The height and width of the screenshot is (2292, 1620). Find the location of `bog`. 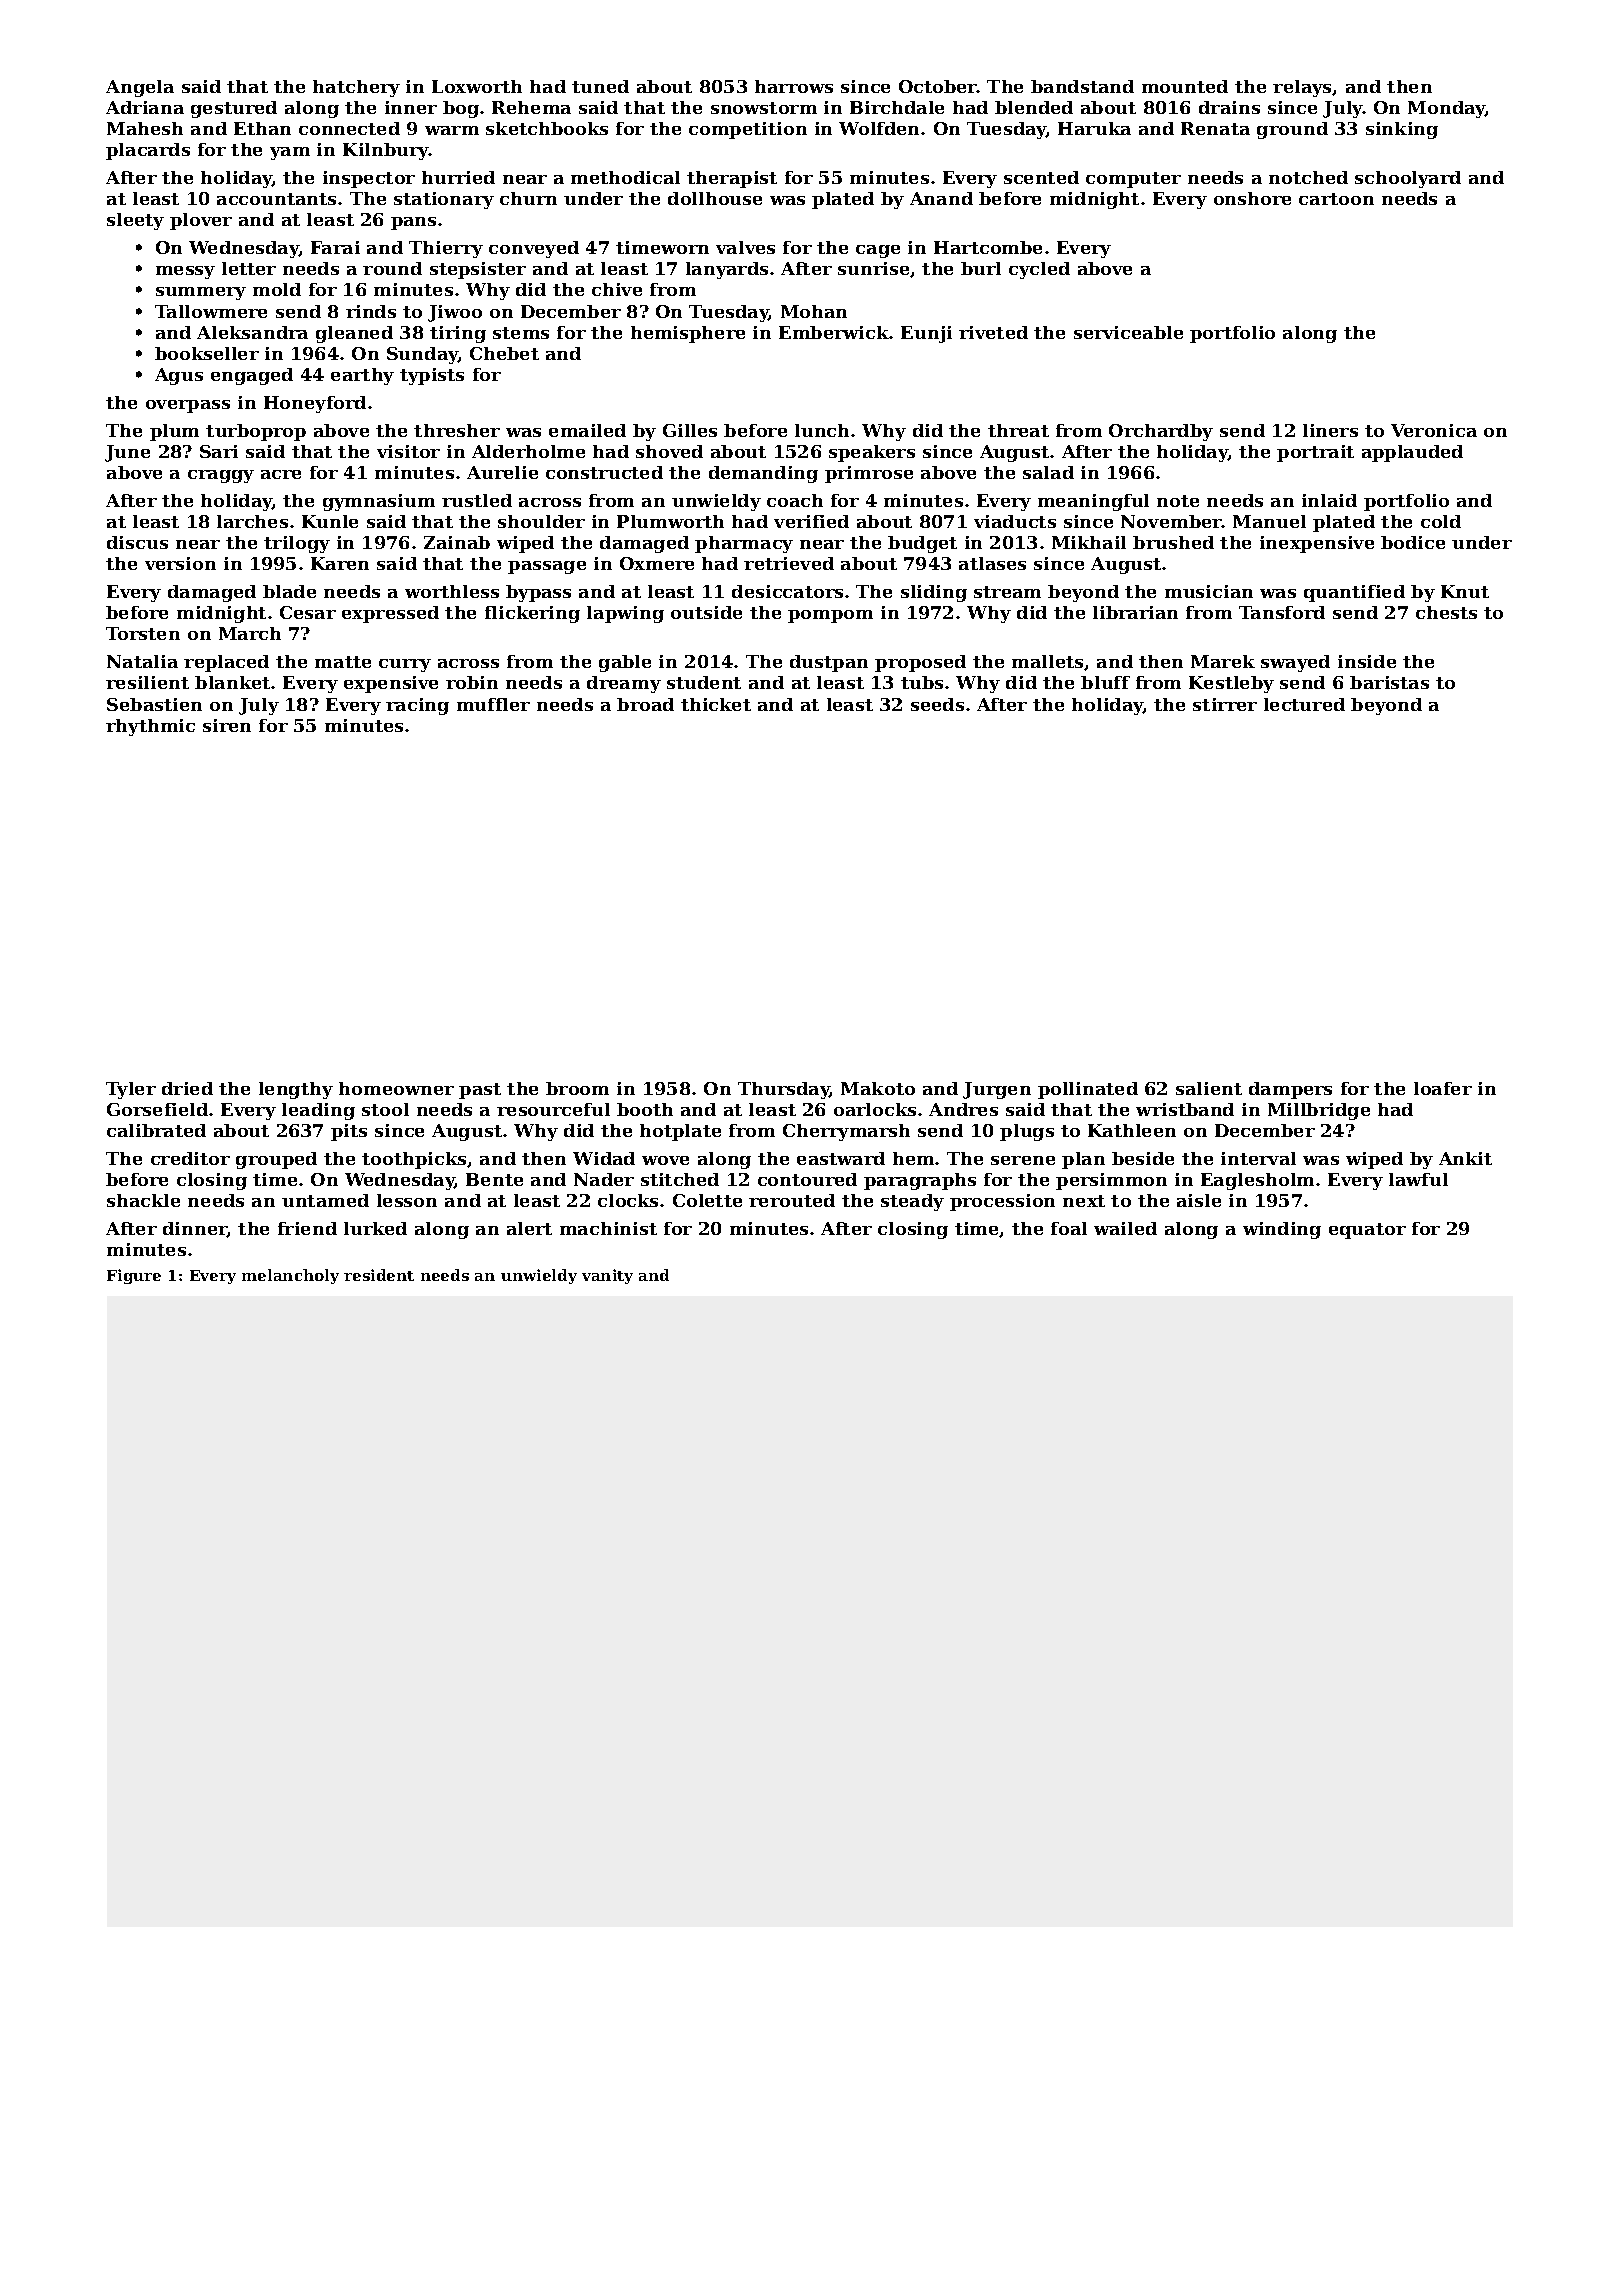

bog is located at coordinates (461, 109).
